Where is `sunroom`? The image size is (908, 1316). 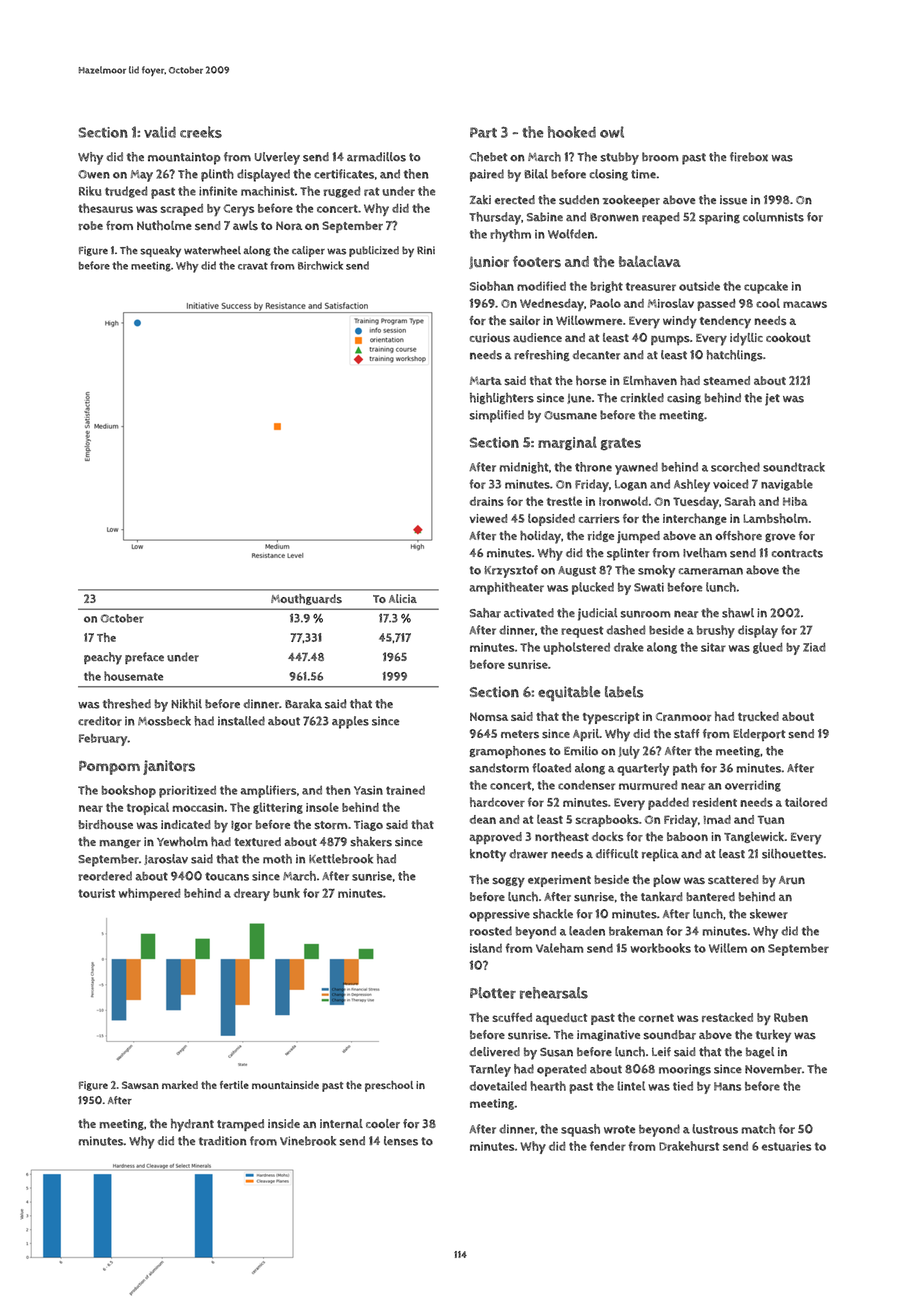 sunroom is located at coordinates (645, 614).
